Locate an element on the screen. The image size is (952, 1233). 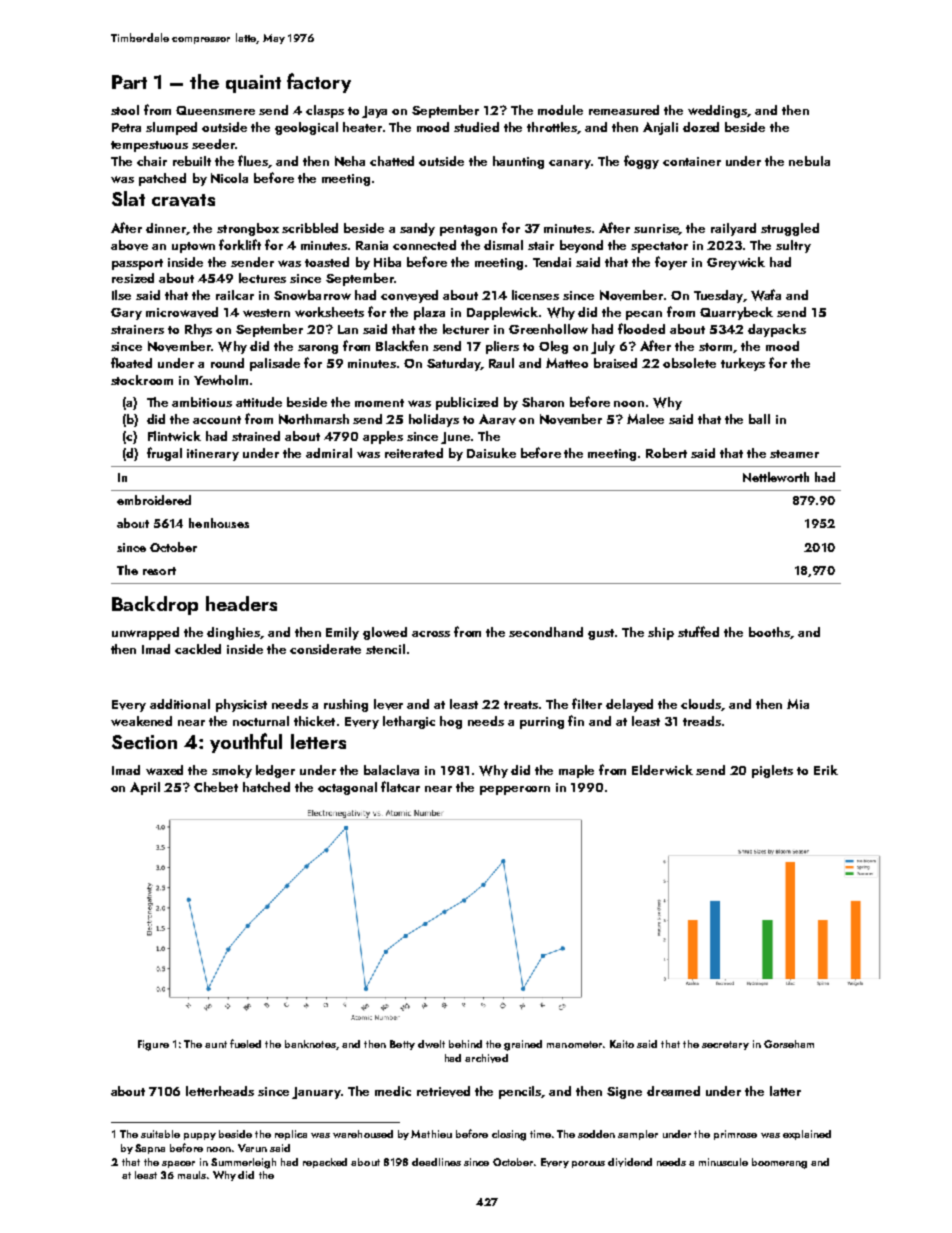
Greywick is located at coordinates (736, 263).
